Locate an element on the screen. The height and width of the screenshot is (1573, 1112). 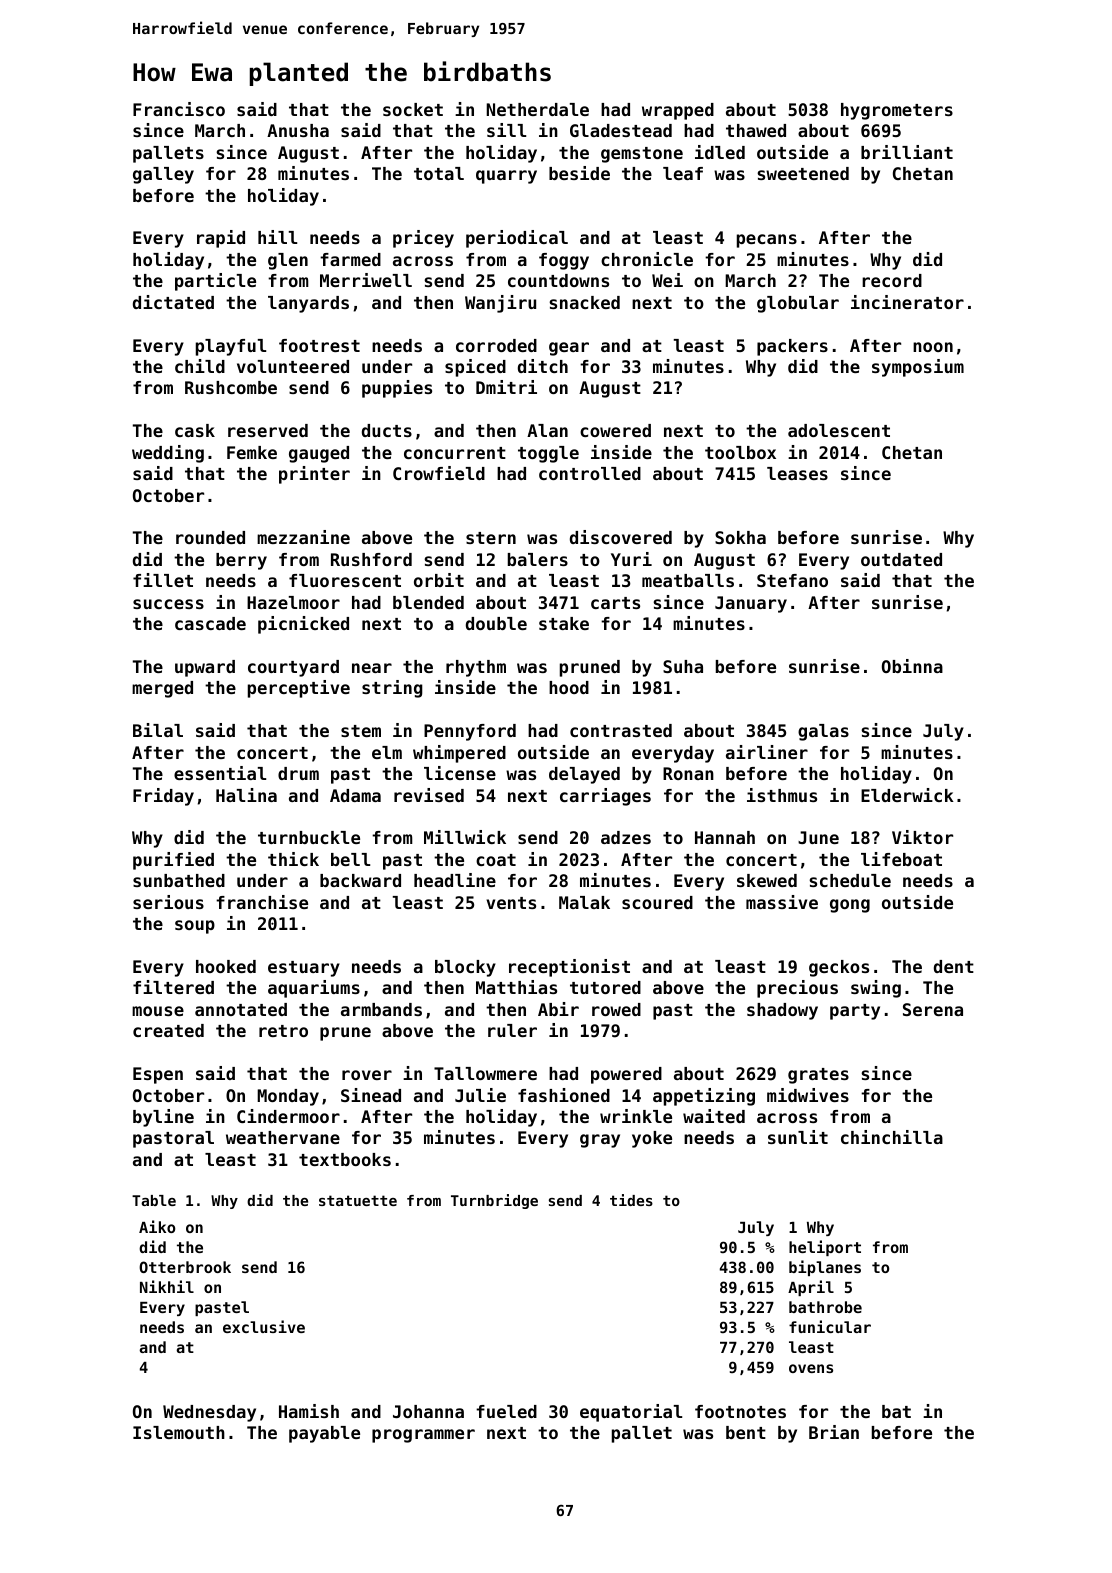
Malak is located at coordinates (584, 902).
